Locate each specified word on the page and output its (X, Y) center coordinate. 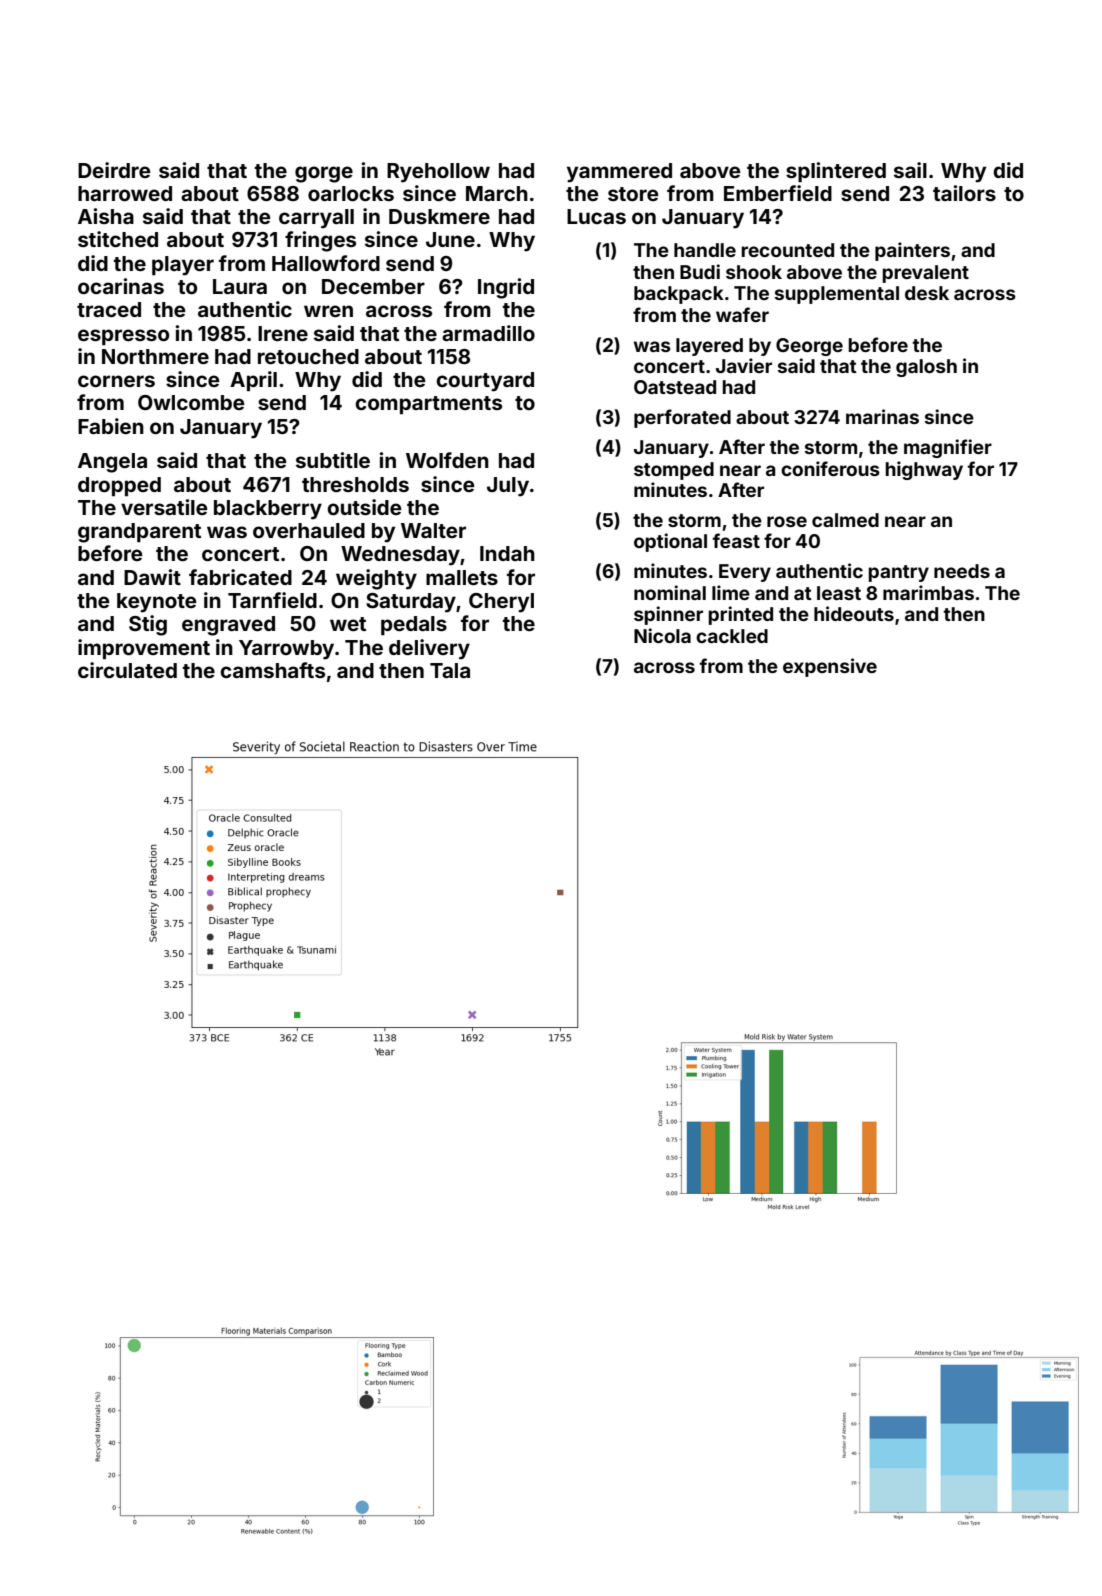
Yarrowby (286, 650)
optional (670, 542)
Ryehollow (438, 173)
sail (910, 170)
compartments (428, 405)
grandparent (139, 533)
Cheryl (501, 603)
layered (709, 347)
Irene (283, 333)
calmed (845, 520)
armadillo (488, 333)
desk (927, 293)
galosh (926, 368)
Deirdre (114, 170)
